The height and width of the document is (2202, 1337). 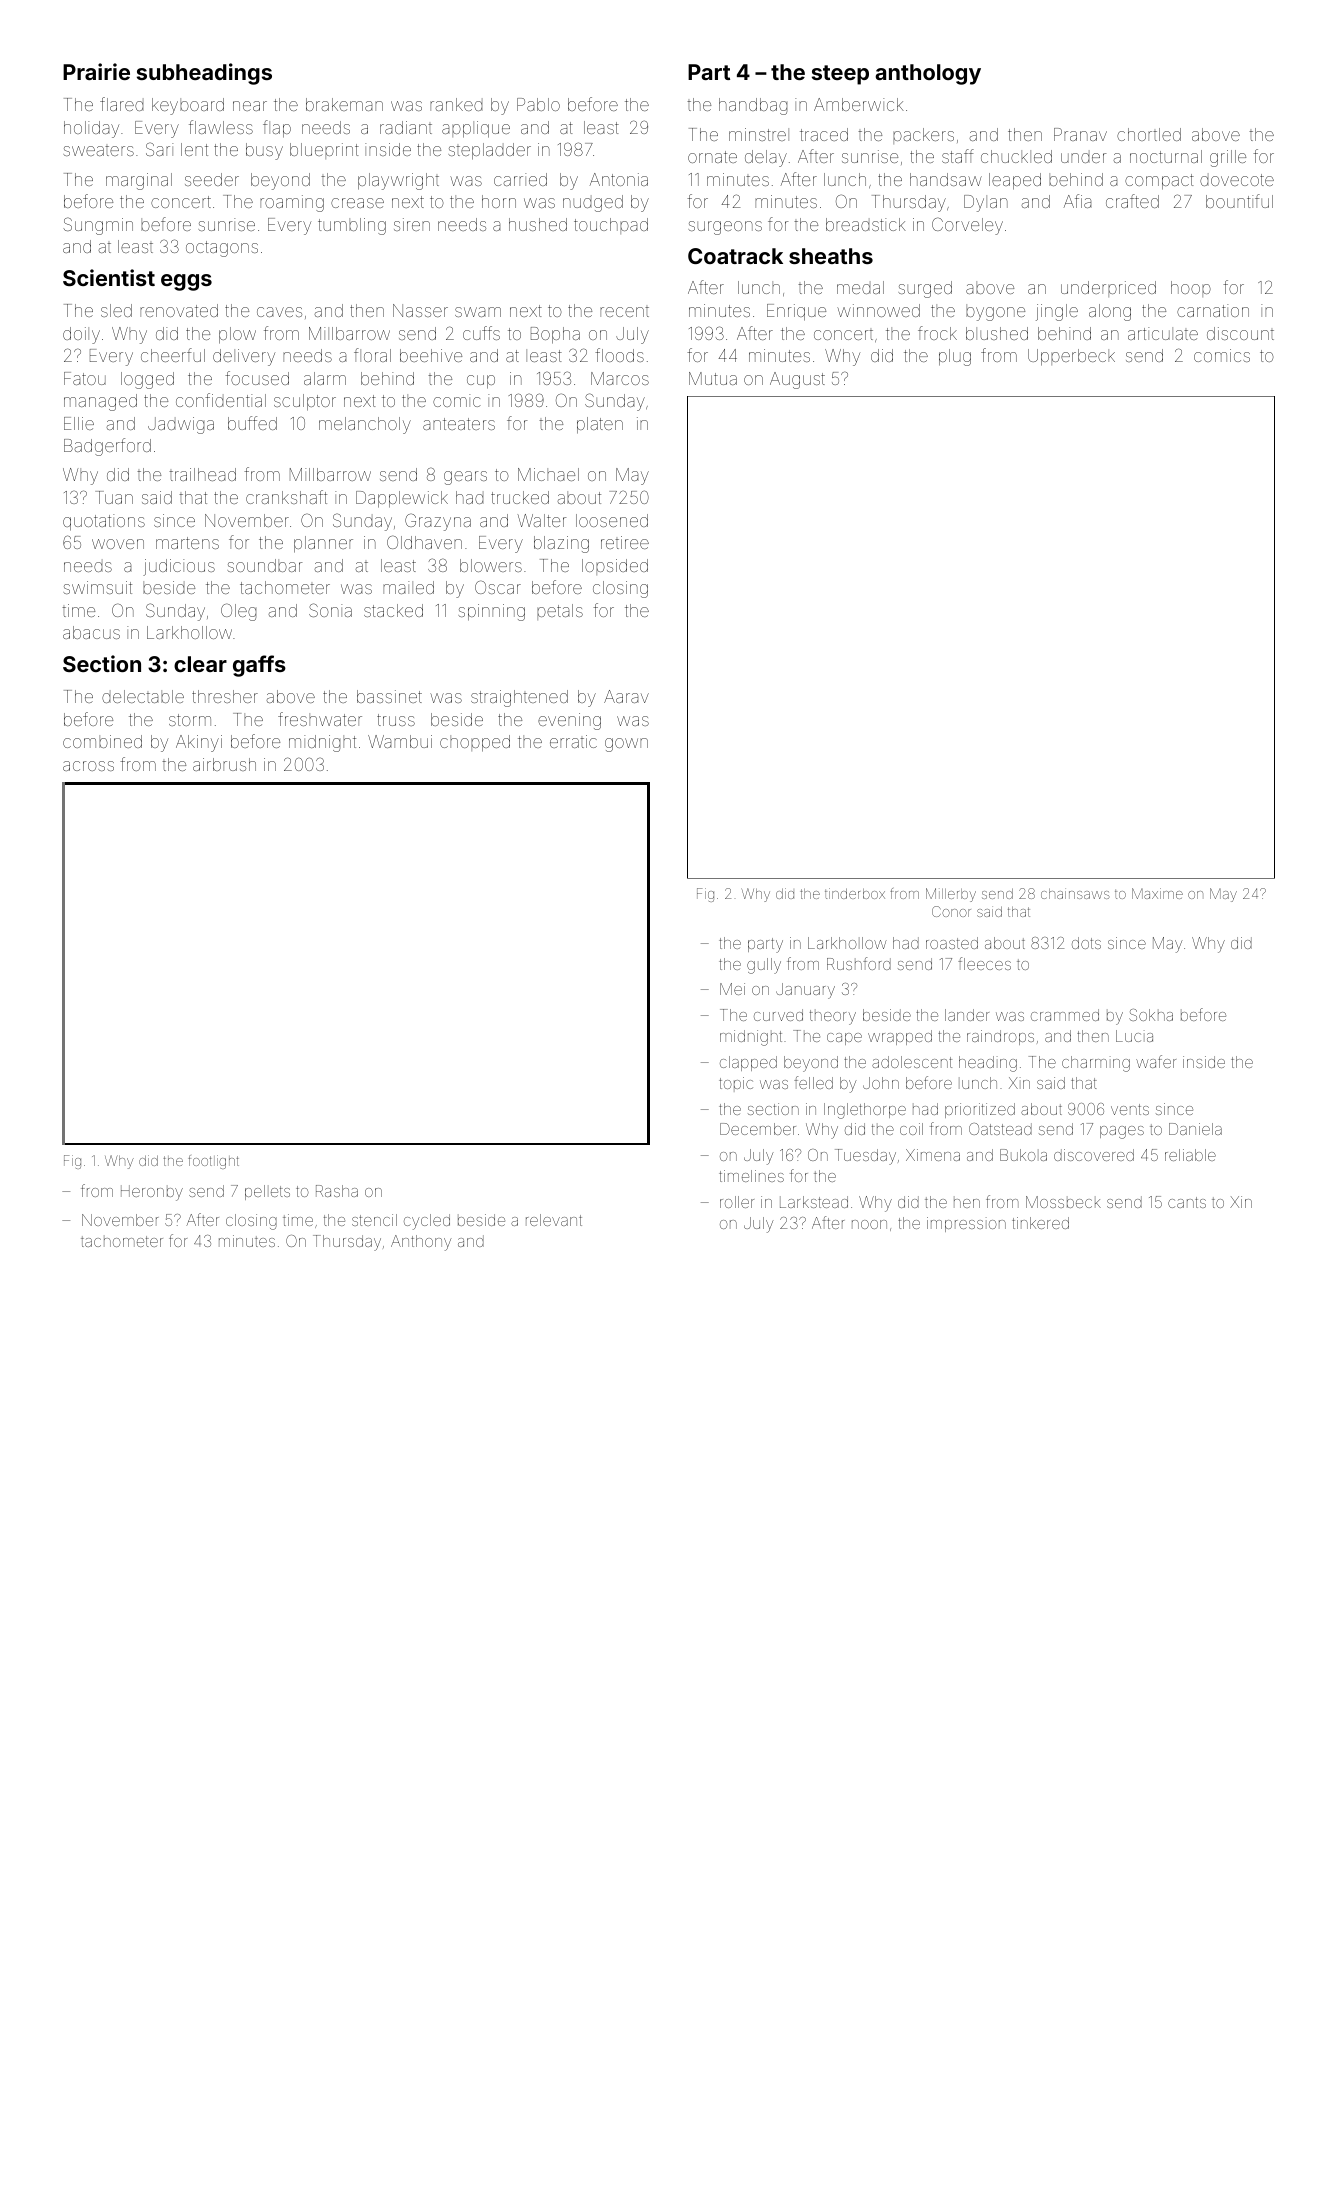 What do you see at coordinates (569, 721) in the document?
I see `evening` at bounding box center [569, 721].
